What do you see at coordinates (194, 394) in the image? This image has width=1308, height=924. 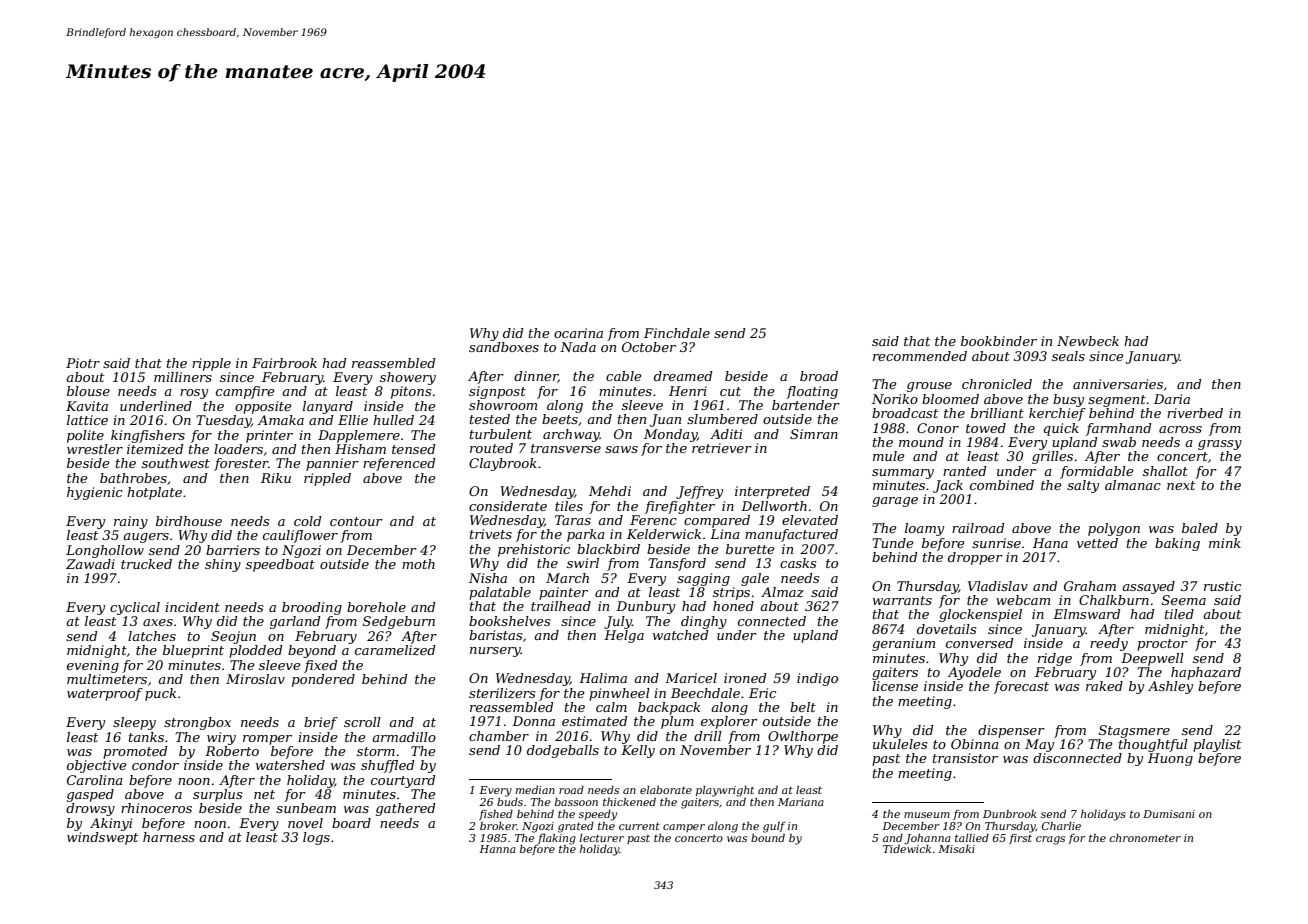 I see `rosy` at bounding box center [194, 394].
